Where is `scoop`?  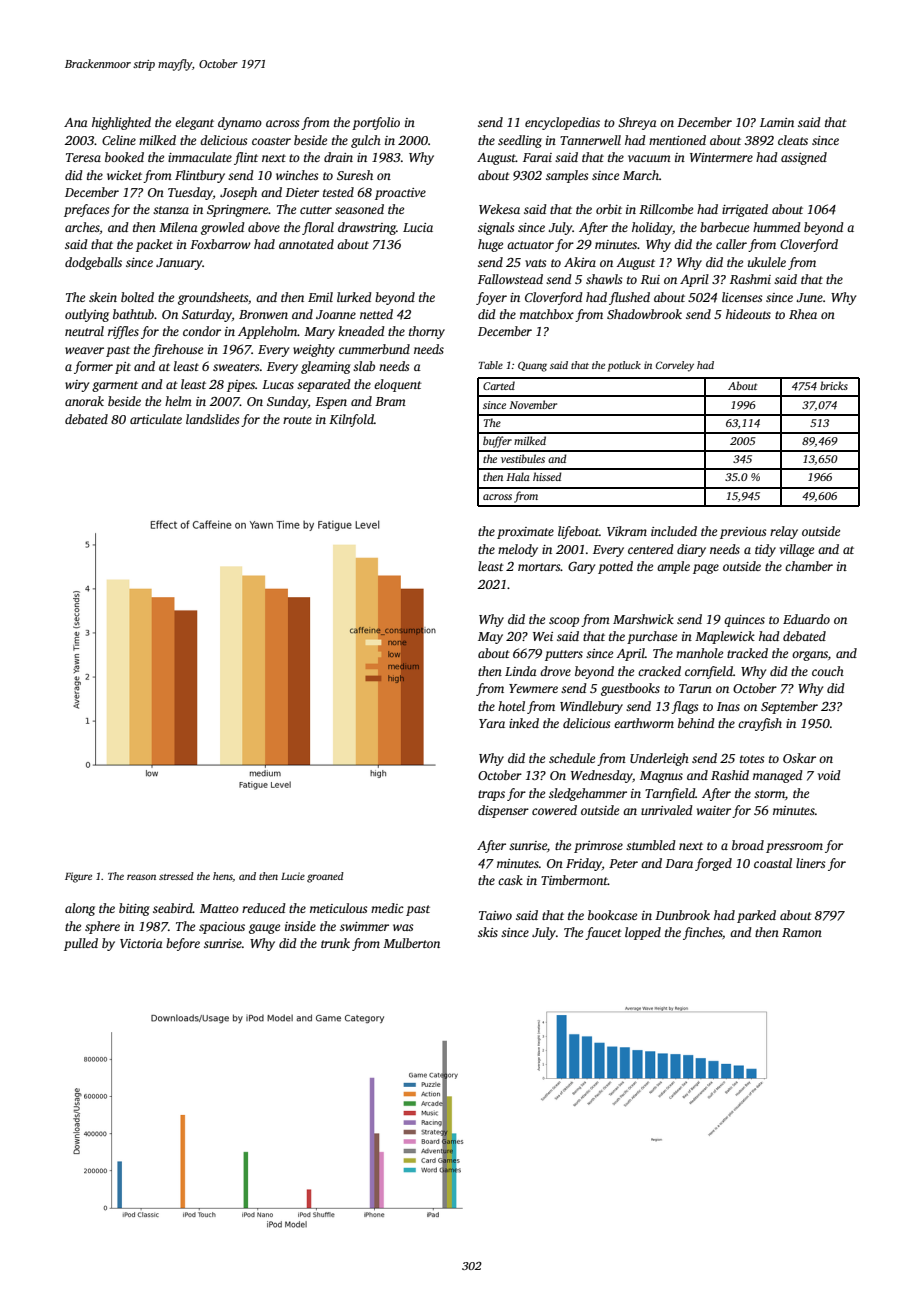
scoop is located at coordinates (564, 622).
